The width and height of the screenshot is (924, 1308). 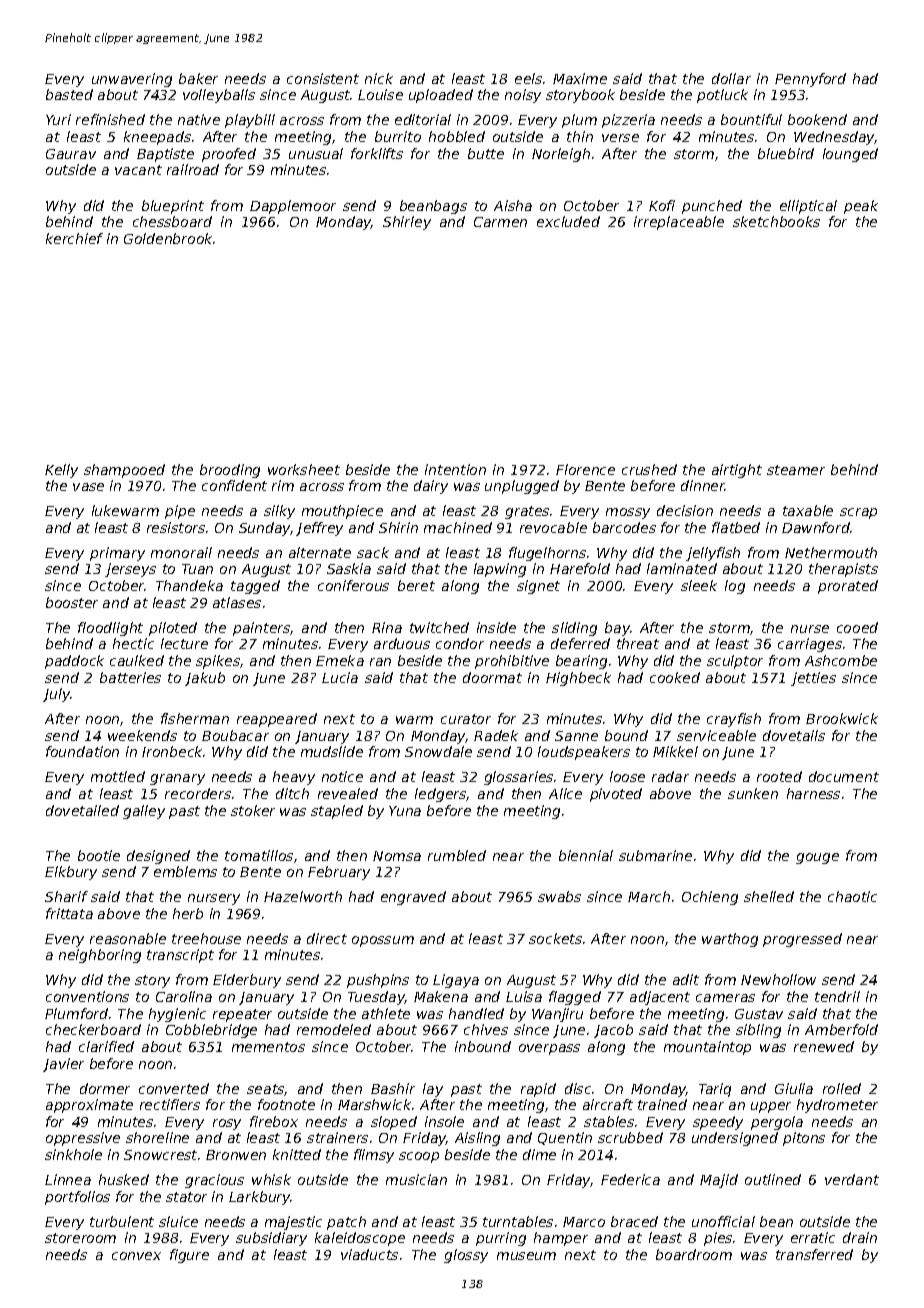 What do you see at coordinates (80, 1238) in the screenshot?
I see `storeroom` at bounding box center [80, 1238].
